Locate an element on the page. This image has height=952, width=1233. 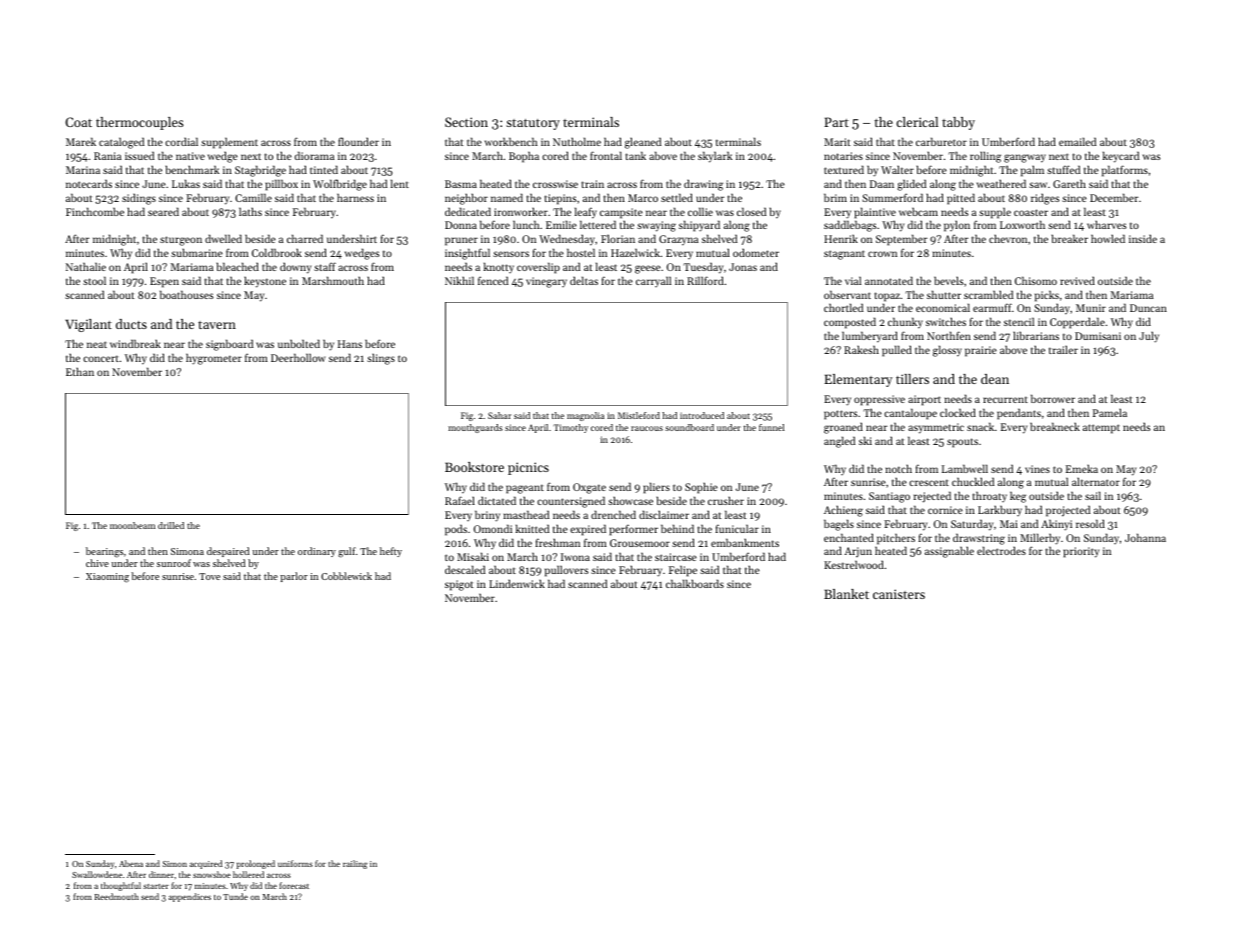
uniforms is located at coordinates (295, 863).
